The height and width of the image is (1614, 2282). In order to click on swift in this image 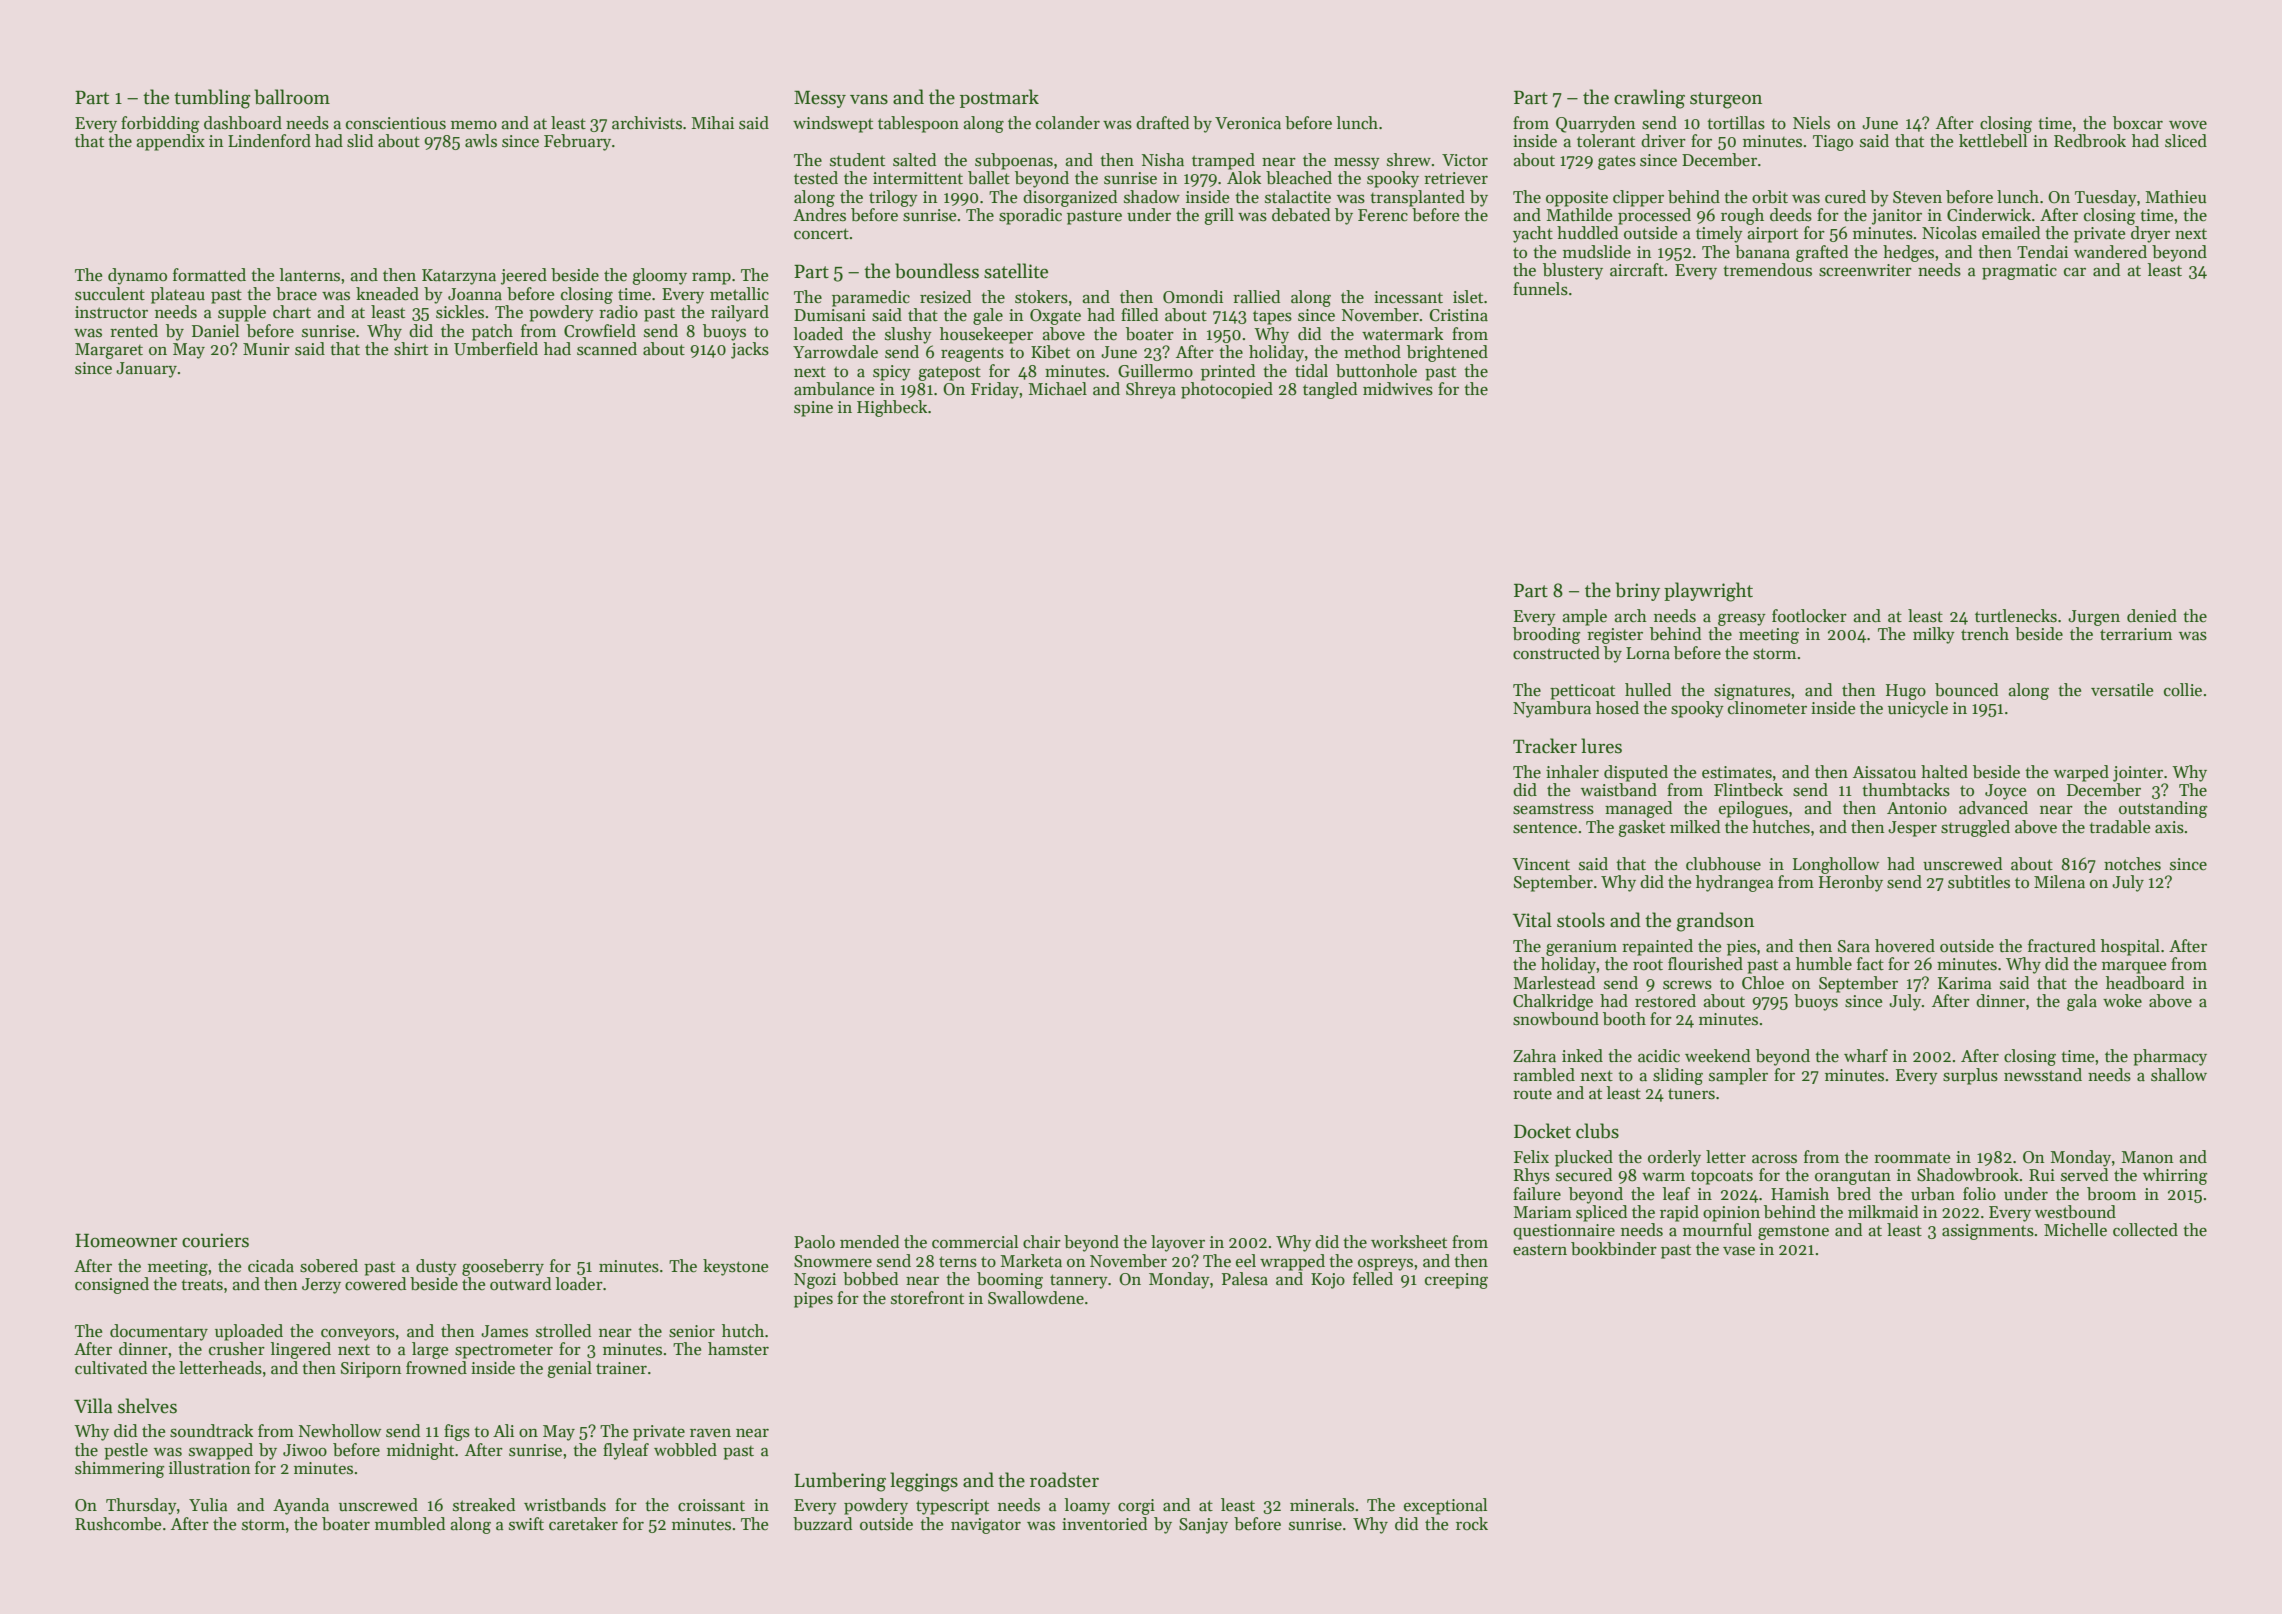, I will do `click(526, 1524)`.
